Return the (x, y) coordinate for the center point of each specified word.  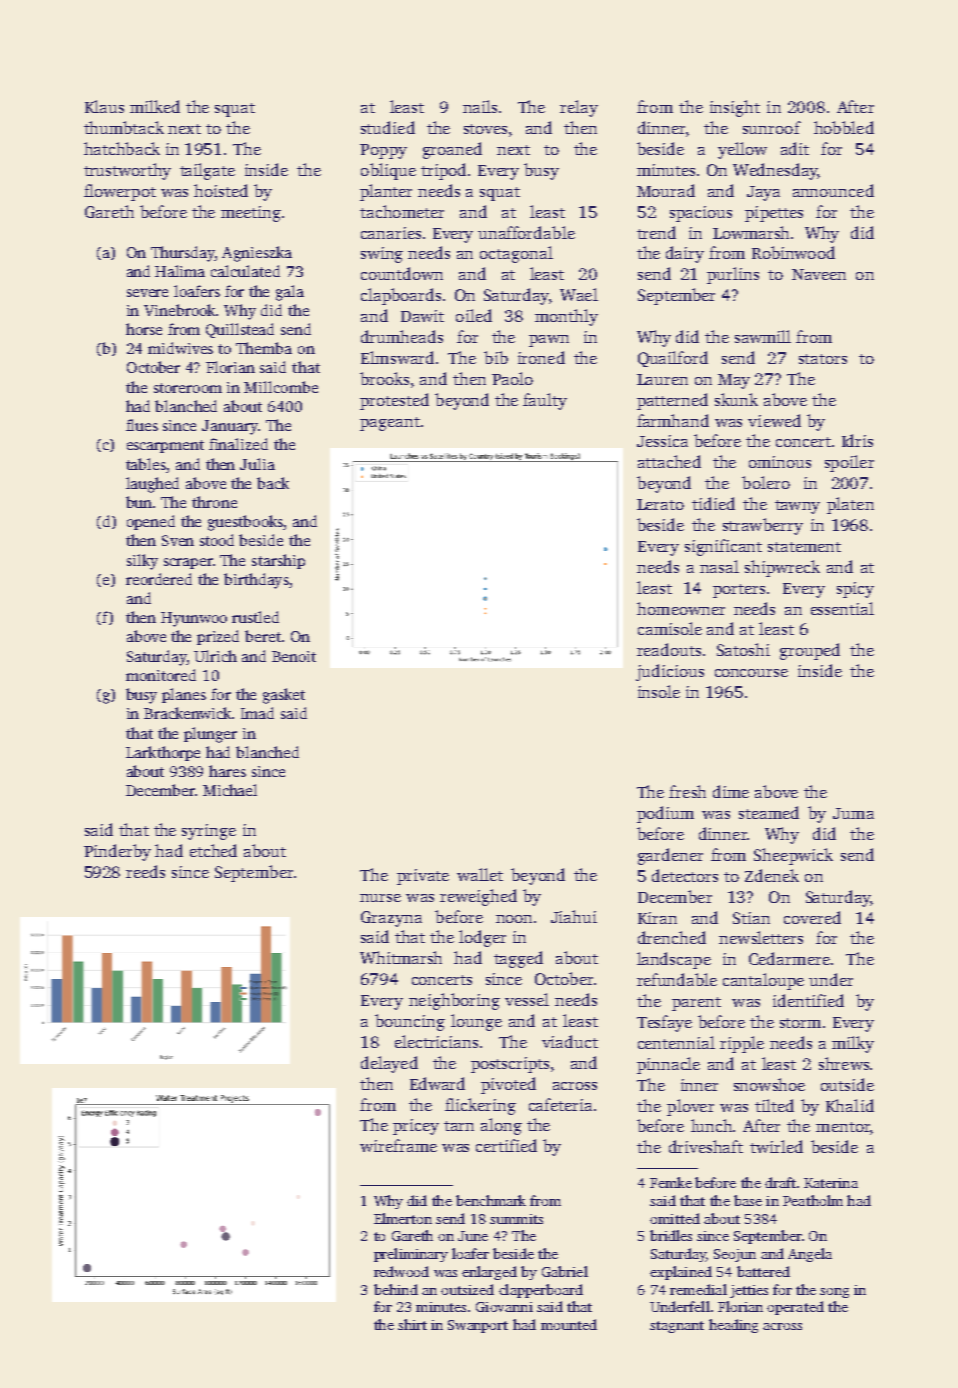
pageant (390, 424)
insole (659, 691)
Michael (230, 790)
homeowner (681, 608)
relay (579, 108)
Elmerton (403, 1218)
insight (735, 108)
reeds (145, 871)
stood (217, 540)
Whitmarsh (401, 957)
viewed (774, 420)
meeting (251, 214)
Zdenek (772, 875)
